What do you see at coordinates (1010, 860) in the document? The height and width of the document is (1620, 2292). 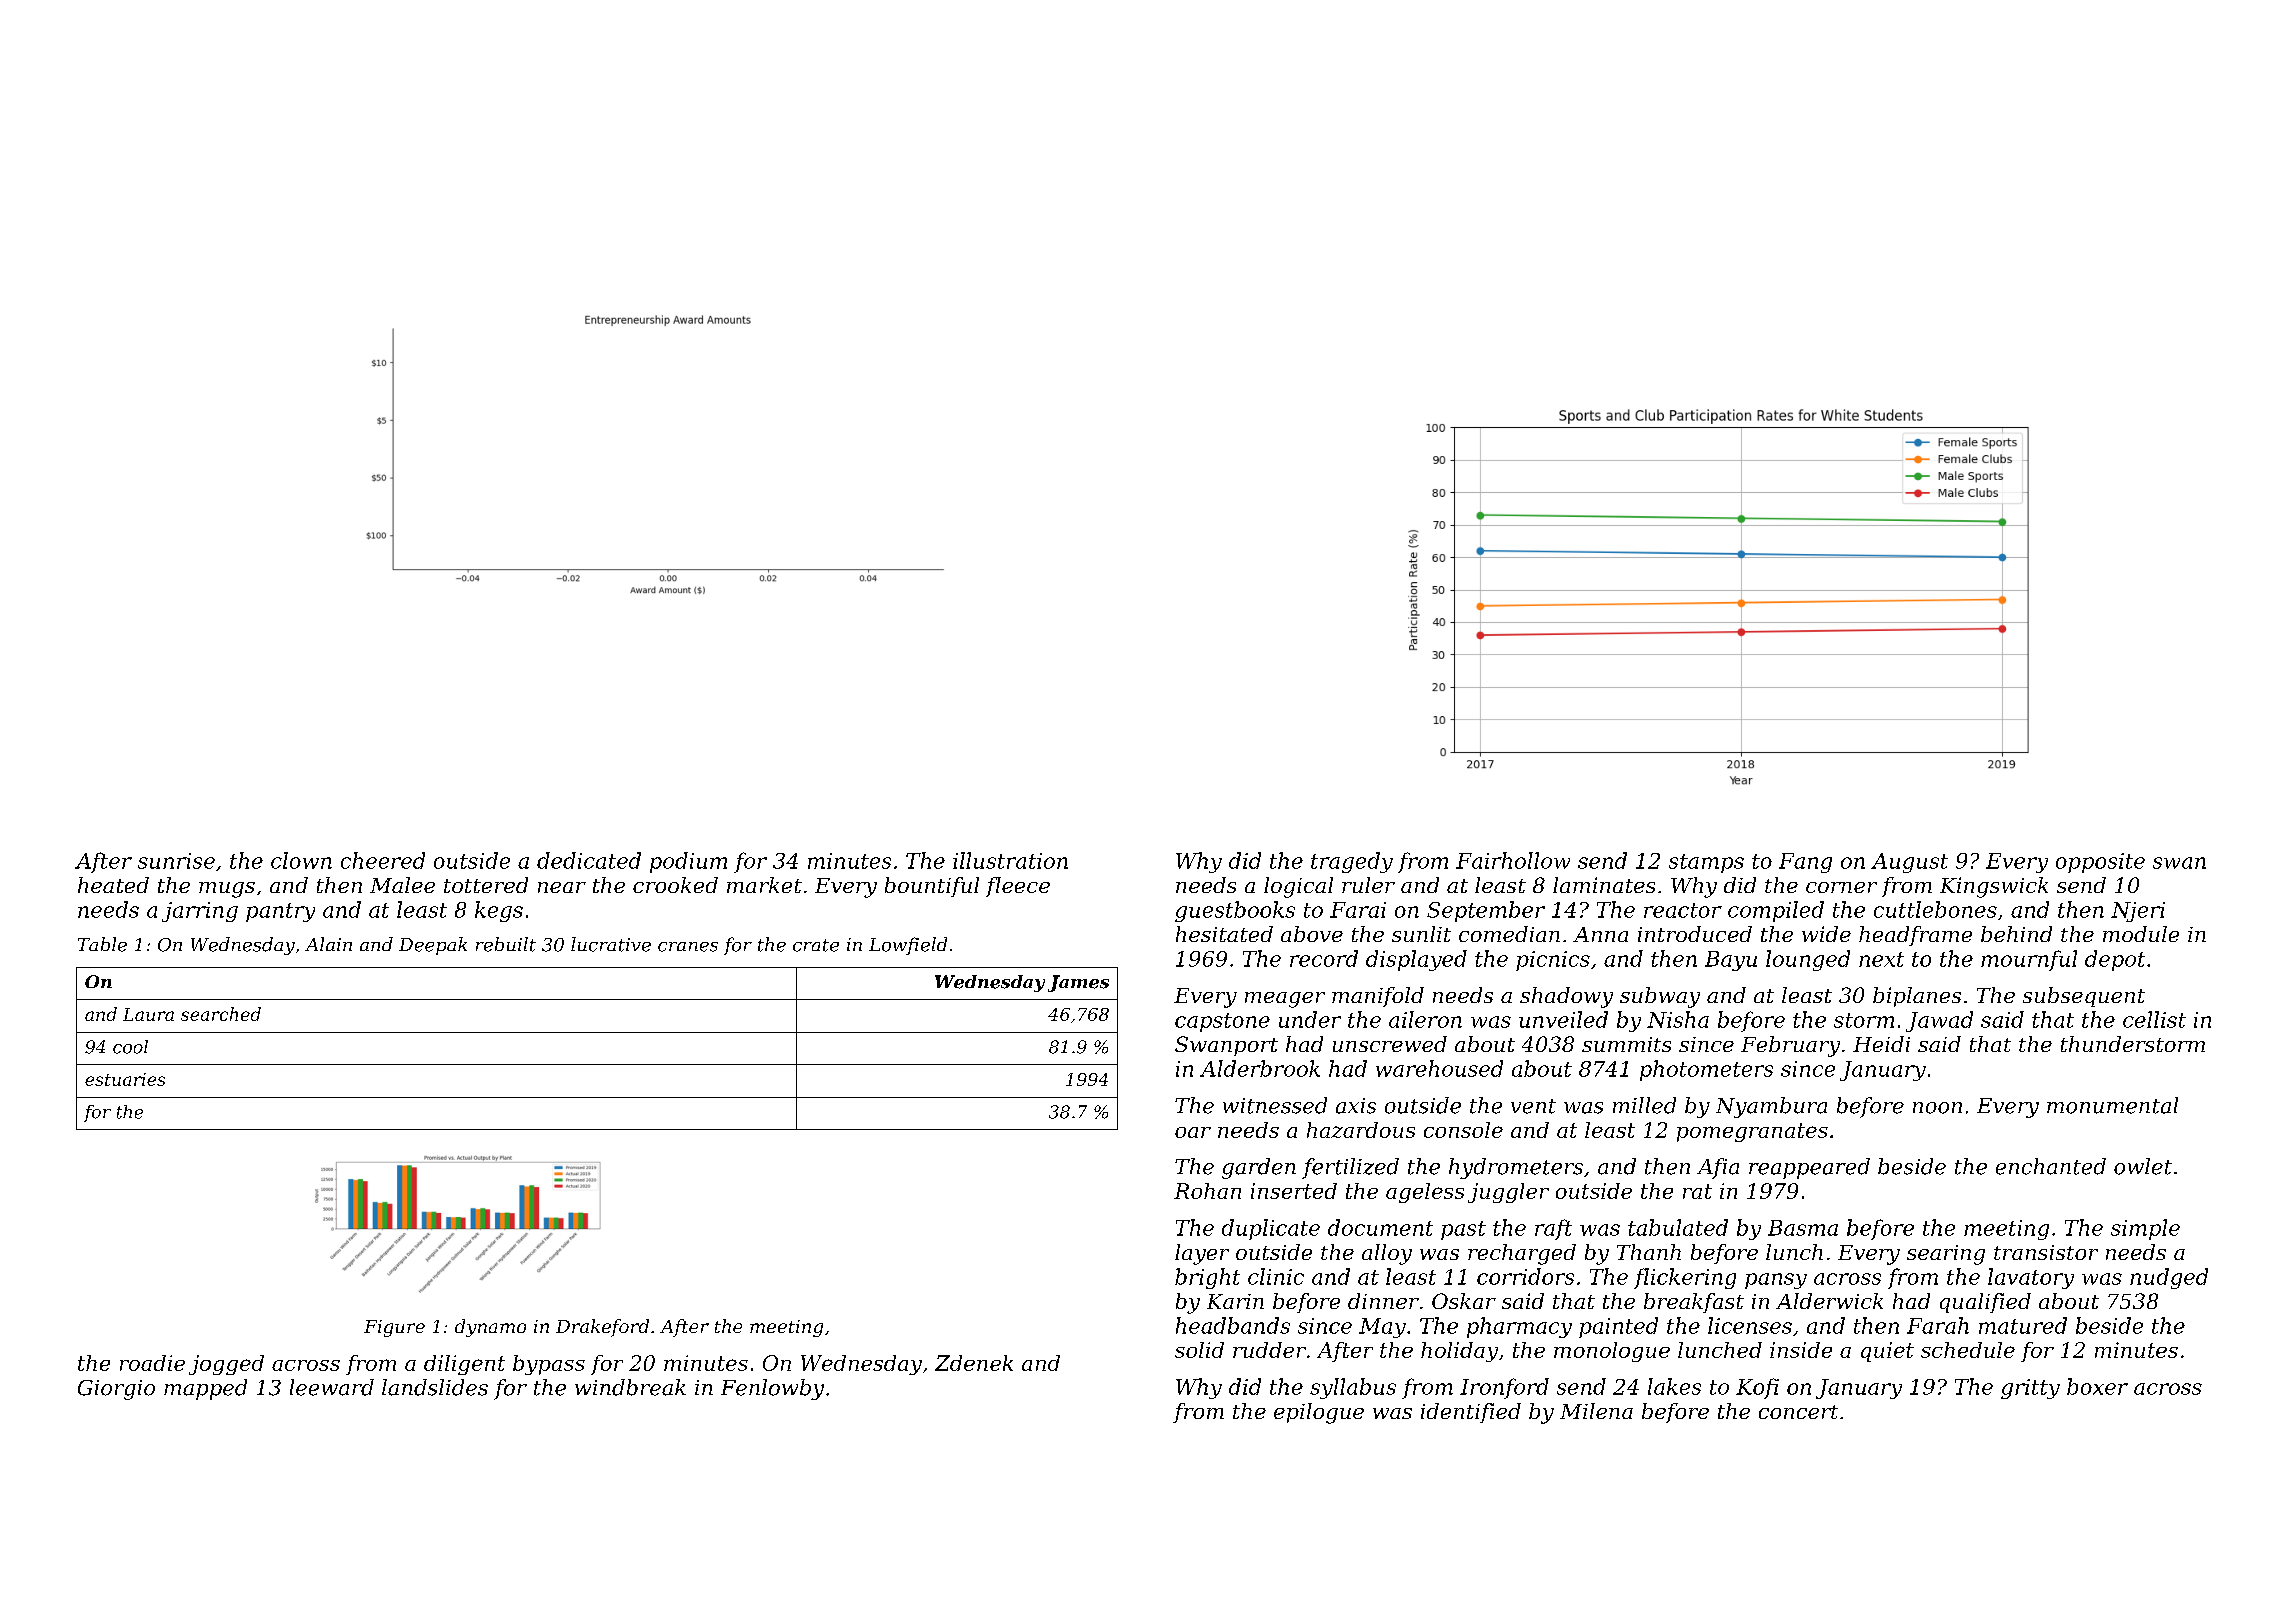 I see `illustration` at bounding box center [1010, 860].
